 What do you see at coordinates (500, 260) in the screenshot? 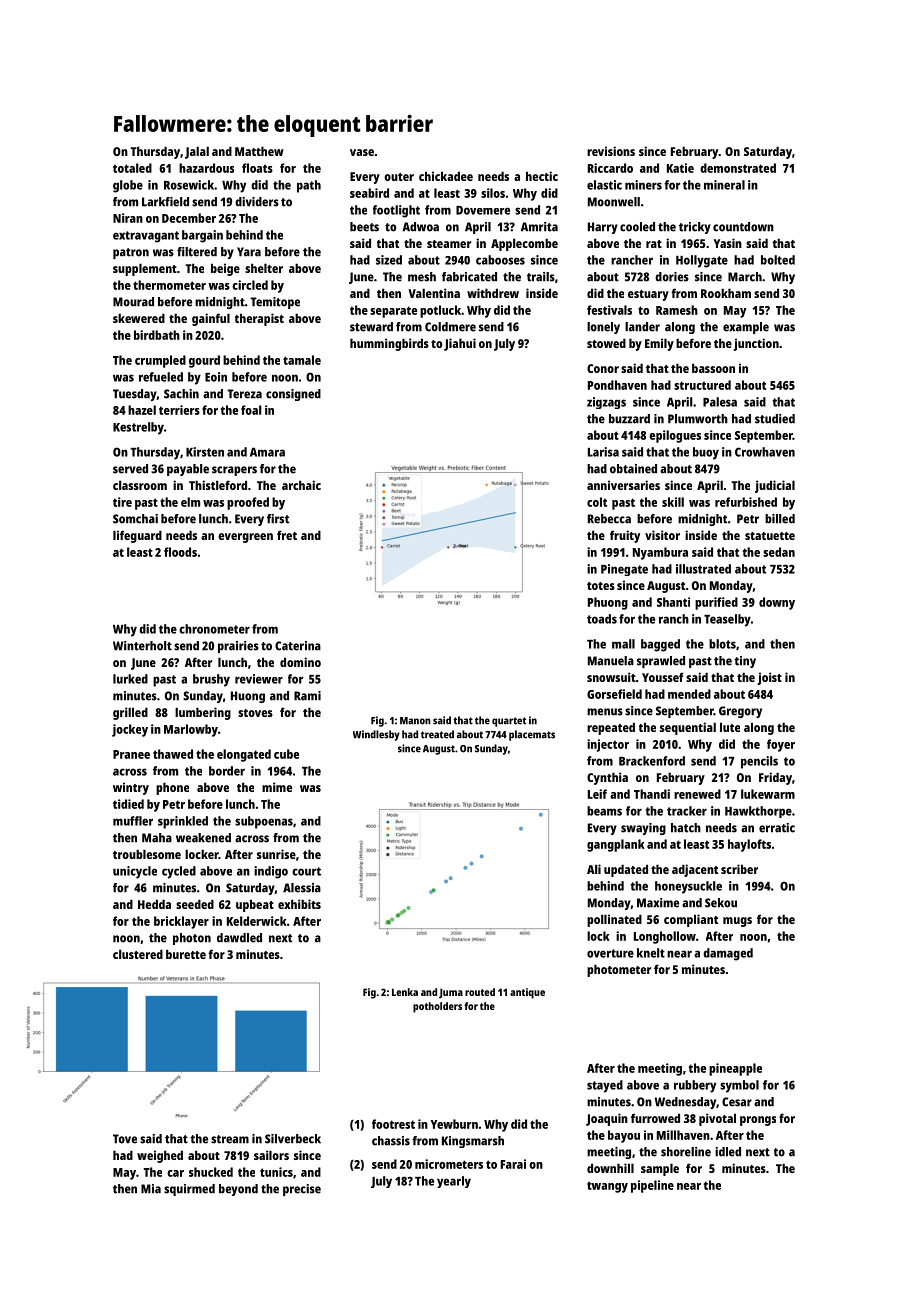
I see `cabooses` at bounding box center [500, 260].
